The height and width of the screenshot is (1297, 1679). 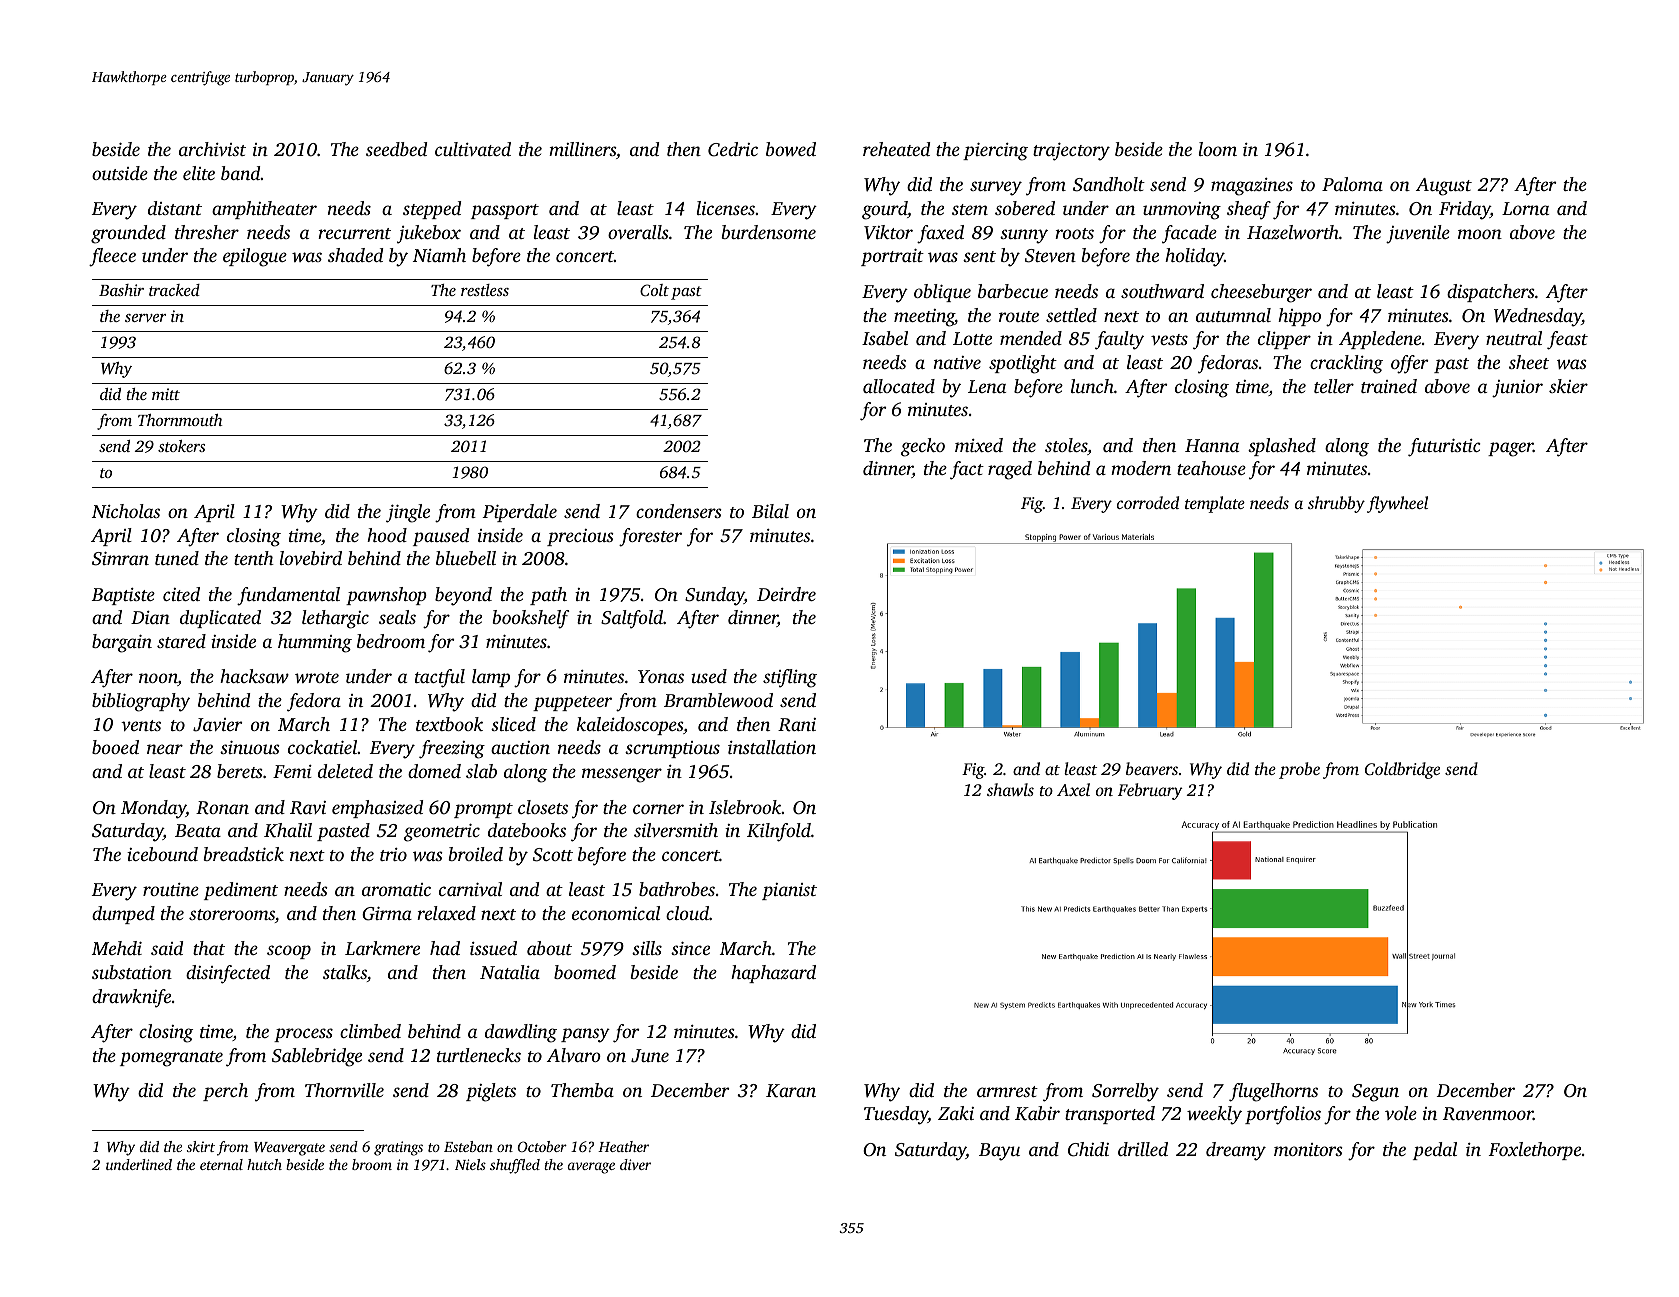 What do you see at coordinates (726, 208) in the screenshot?
I see `licenses` at bounding box center [726, 208].
